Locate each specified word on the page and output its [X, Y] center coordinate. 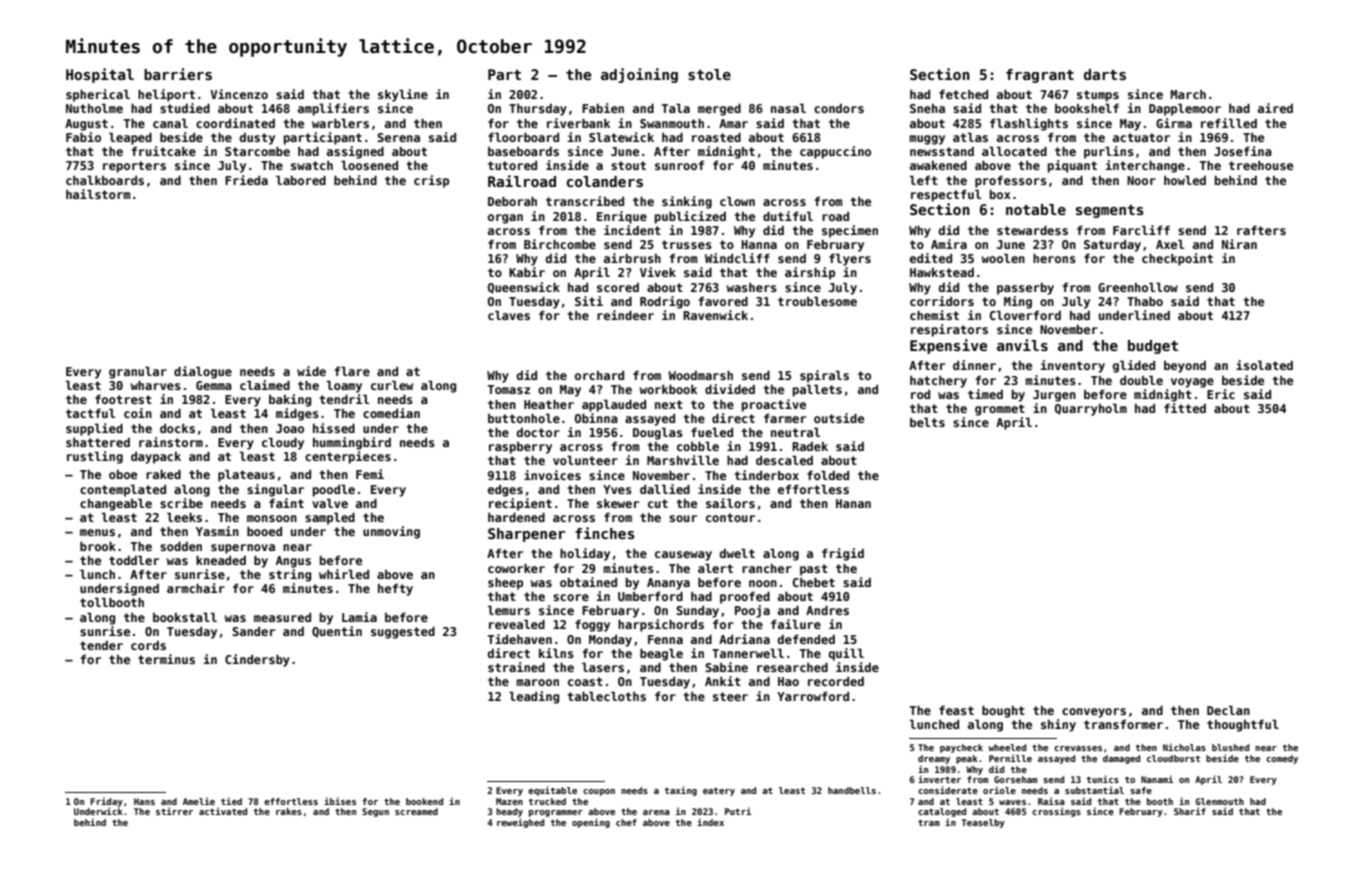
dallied [665, 489]
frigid [843, 554]
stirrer [174, 811]
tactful [90, 413]
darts [1105, 74]
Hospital [100, 75]
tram [929, 822]
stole [709, 74]
